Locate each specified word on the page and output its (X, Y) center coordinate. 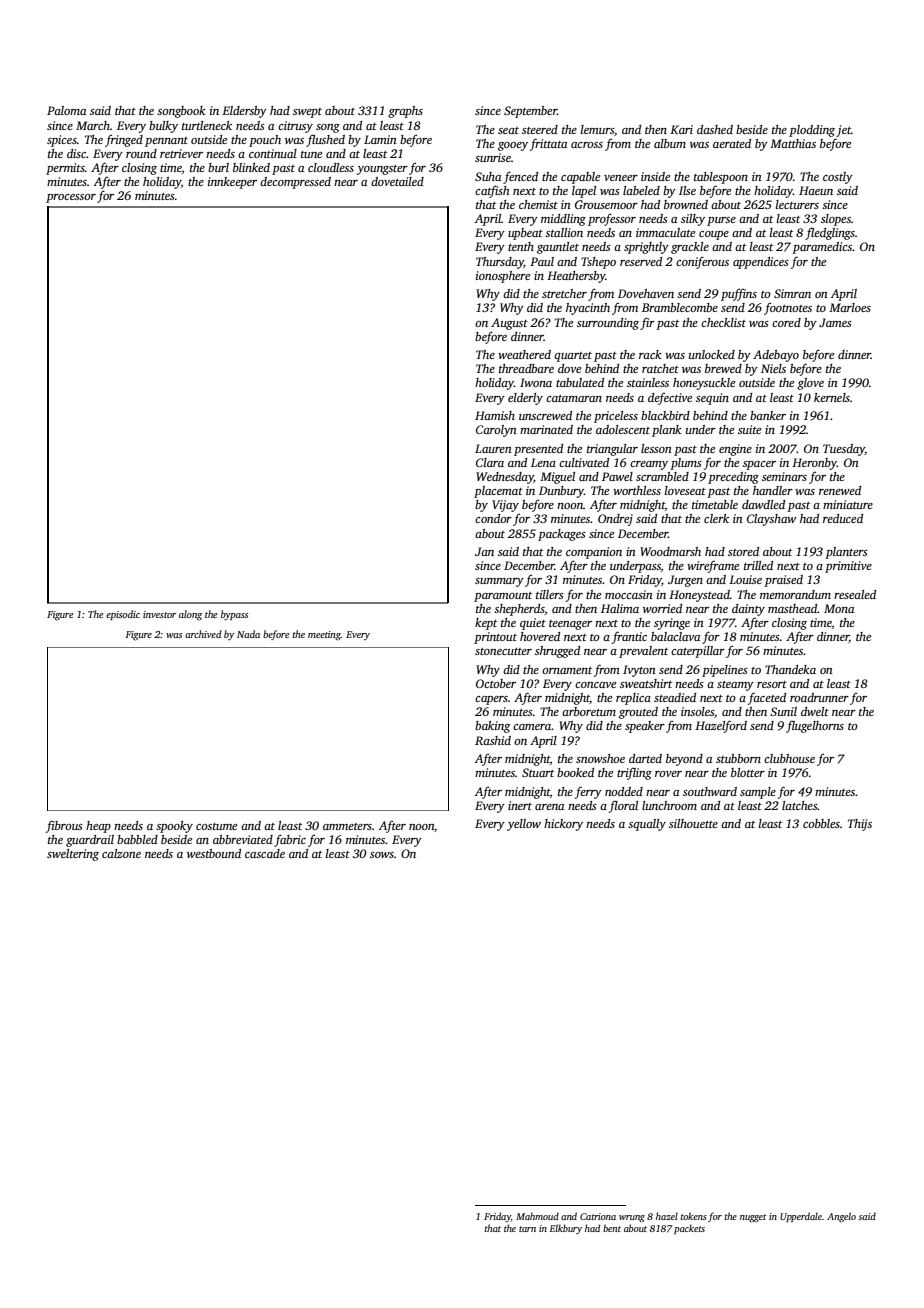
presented (538, 450)
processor (71, 198)
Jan (484, 551)
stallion (564, 232)
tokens (693, 1216)
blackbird (665, 415)
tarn (527, 1229)
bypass (234, 615)
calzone (121, 853)
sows (382, 855)
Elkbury (566, 1229)
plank (667, 431)
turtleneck (207, 125)
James (835, 322)
